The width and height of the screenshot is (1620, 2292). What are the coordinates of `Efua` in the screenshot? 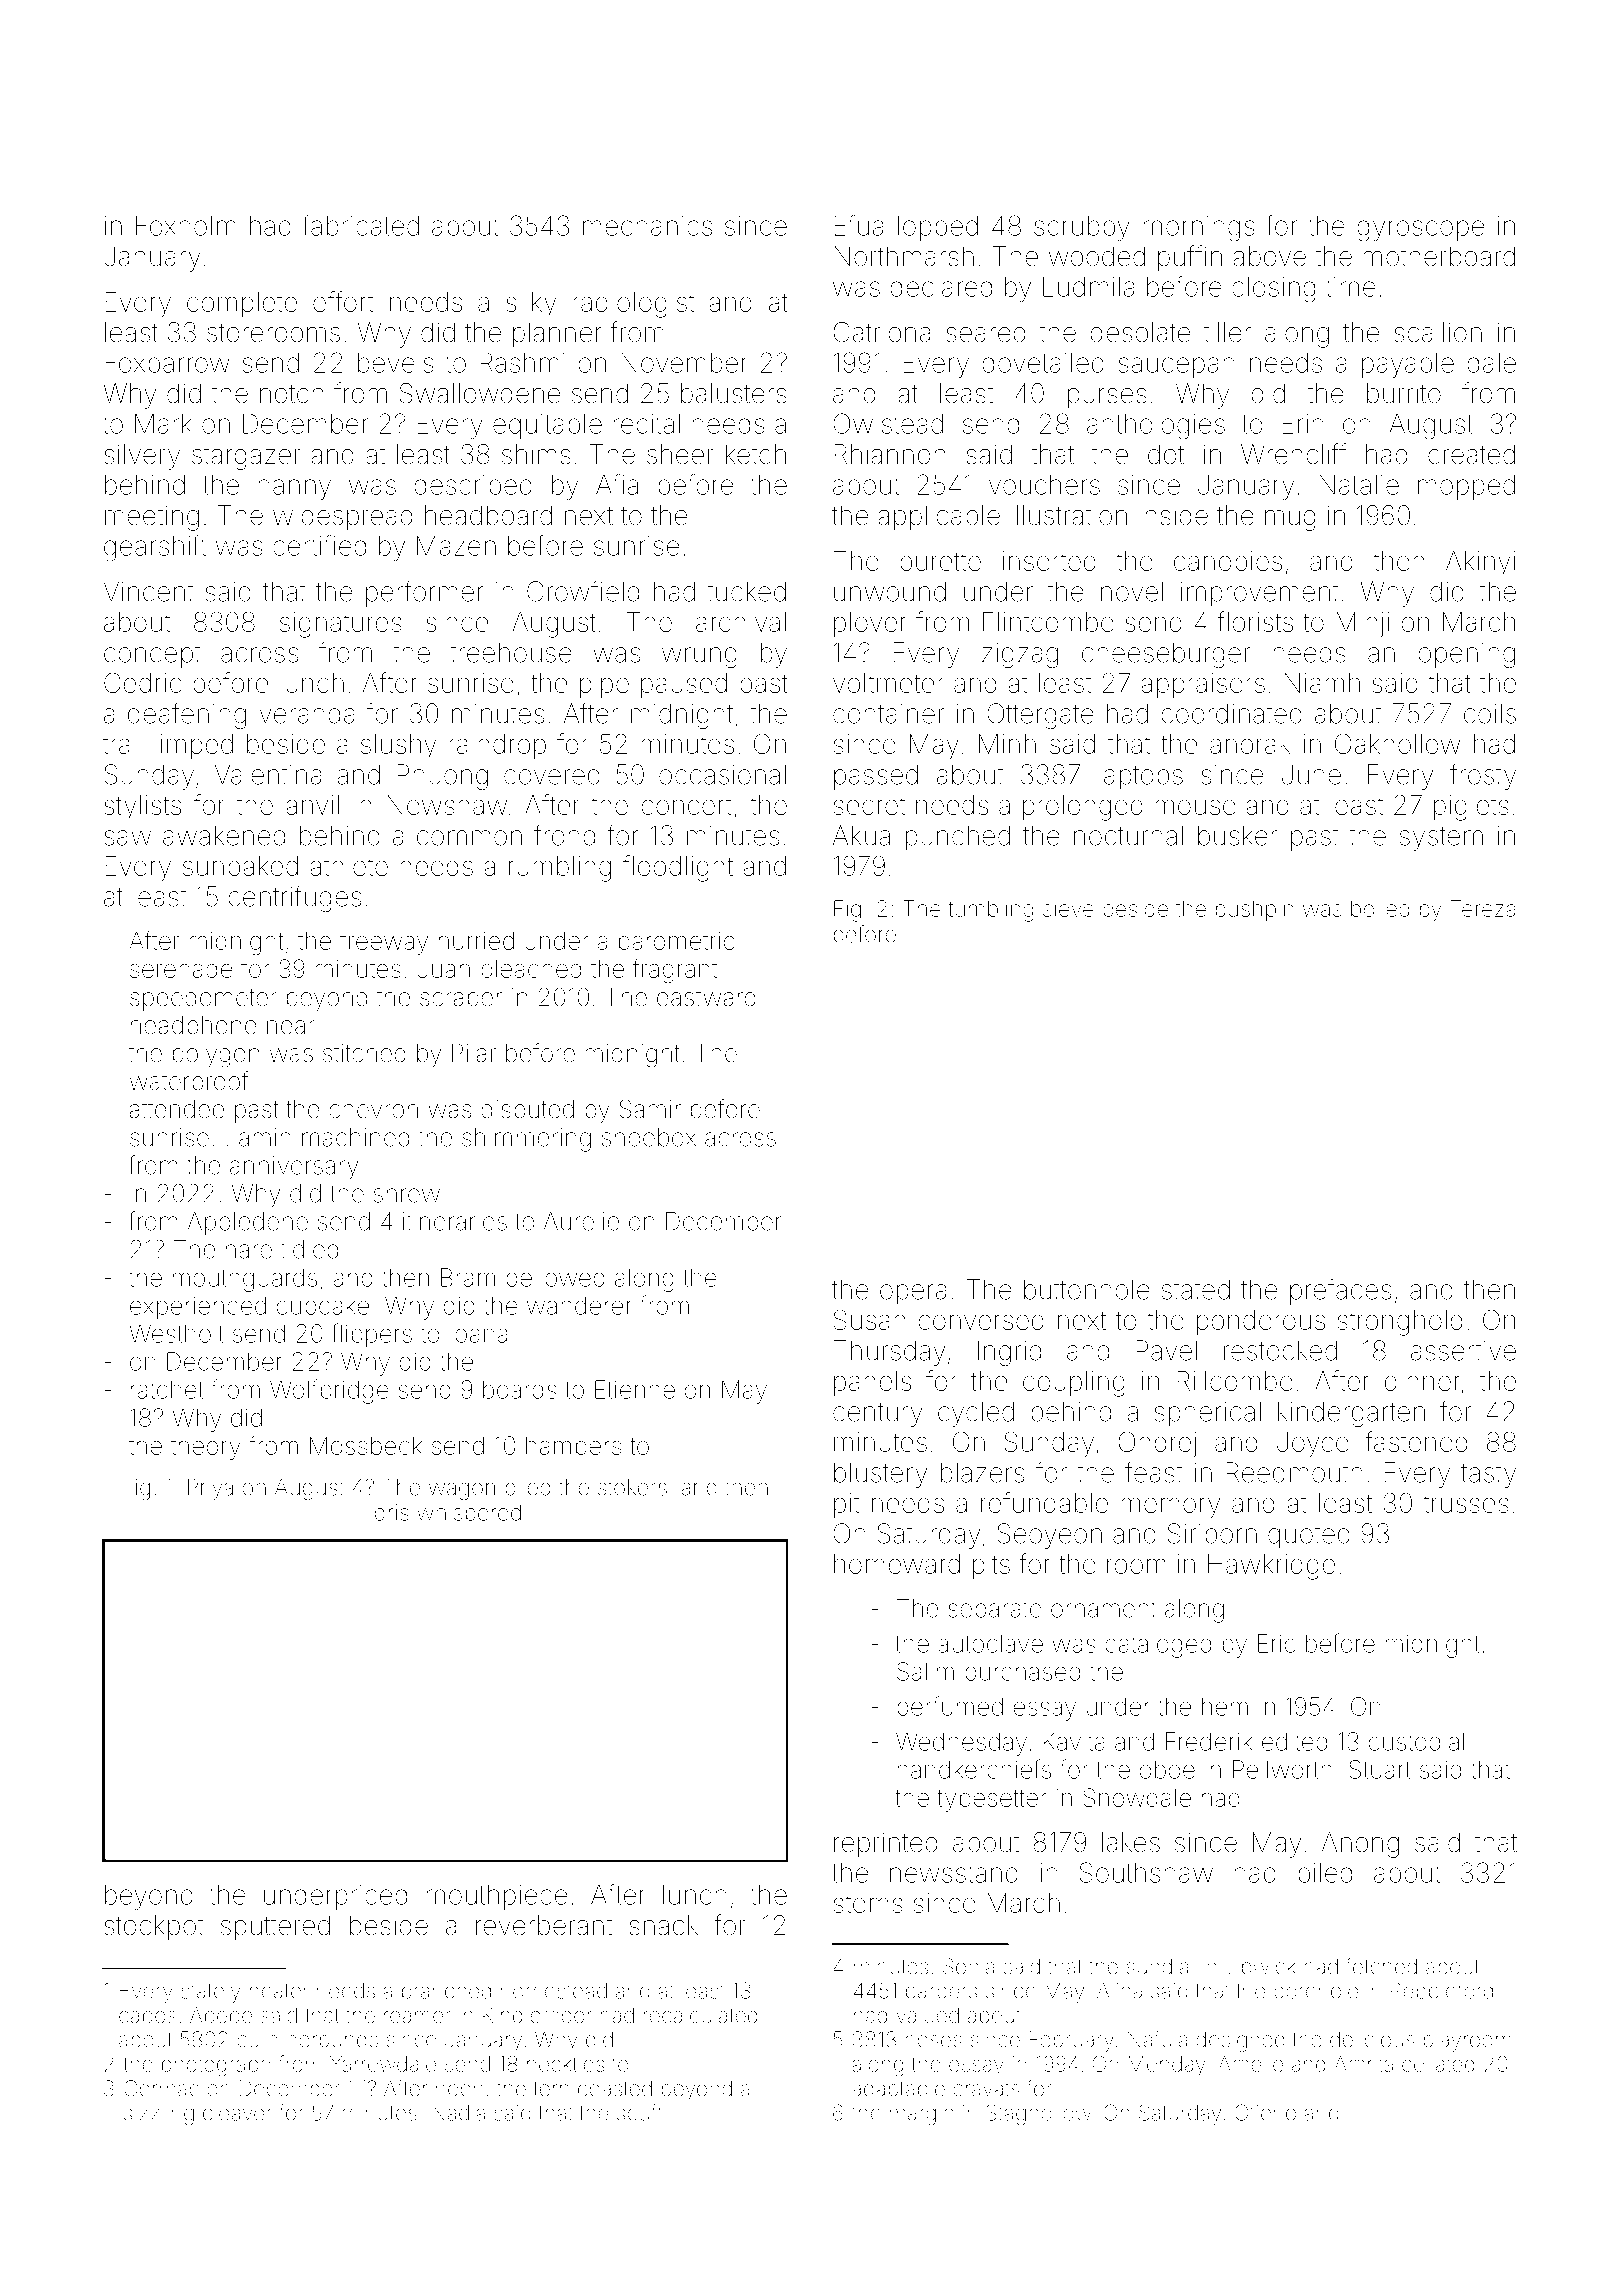 It's located at (859, 225).
